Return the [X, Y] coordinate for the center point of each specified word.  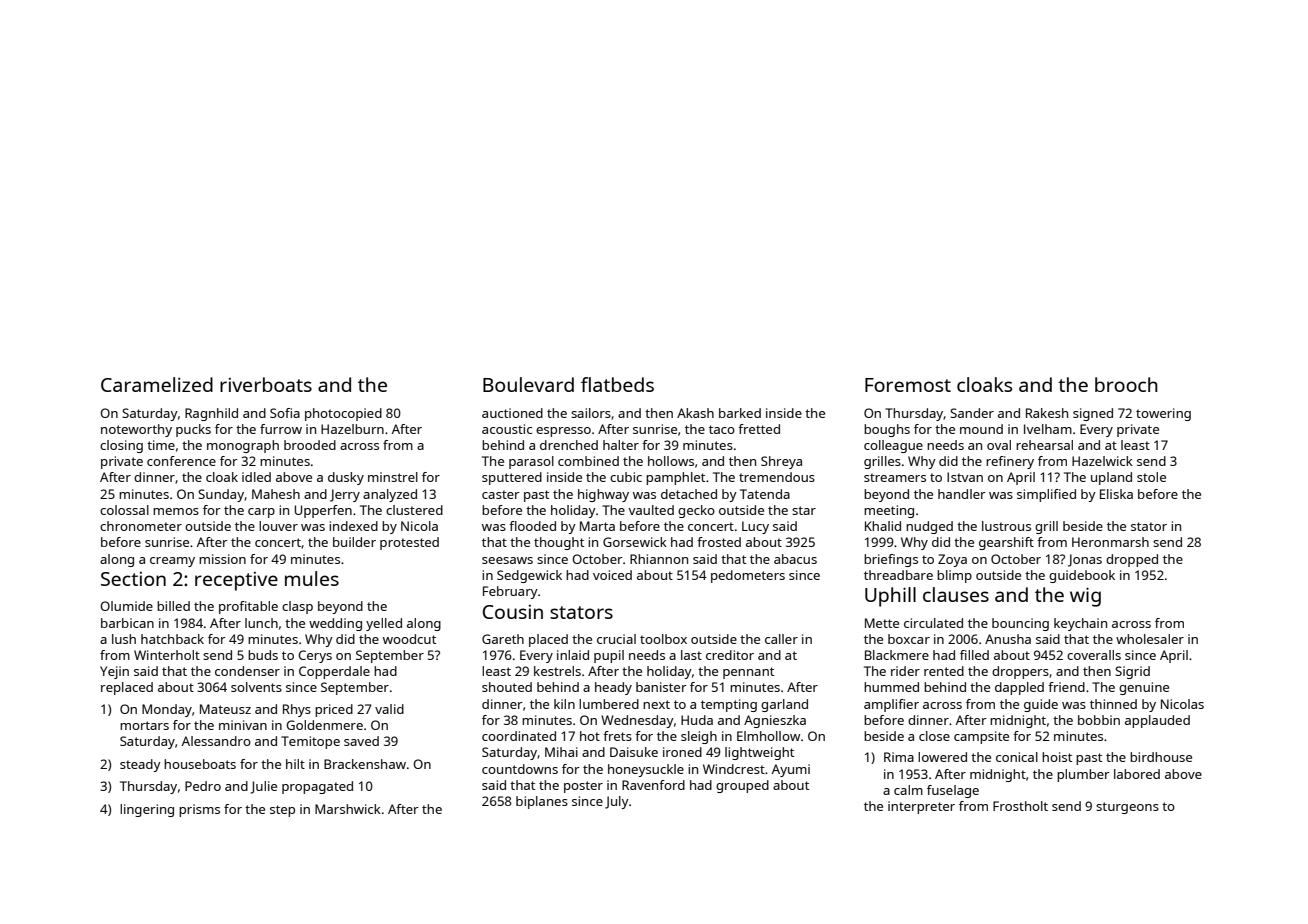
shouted [507, 687]
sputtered [512, 478]
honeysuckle [646, 770]
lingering [147, 810]
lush [124, 639]
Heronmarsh [1110, 542]
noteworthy [136, 430]
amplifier [891, 705]
